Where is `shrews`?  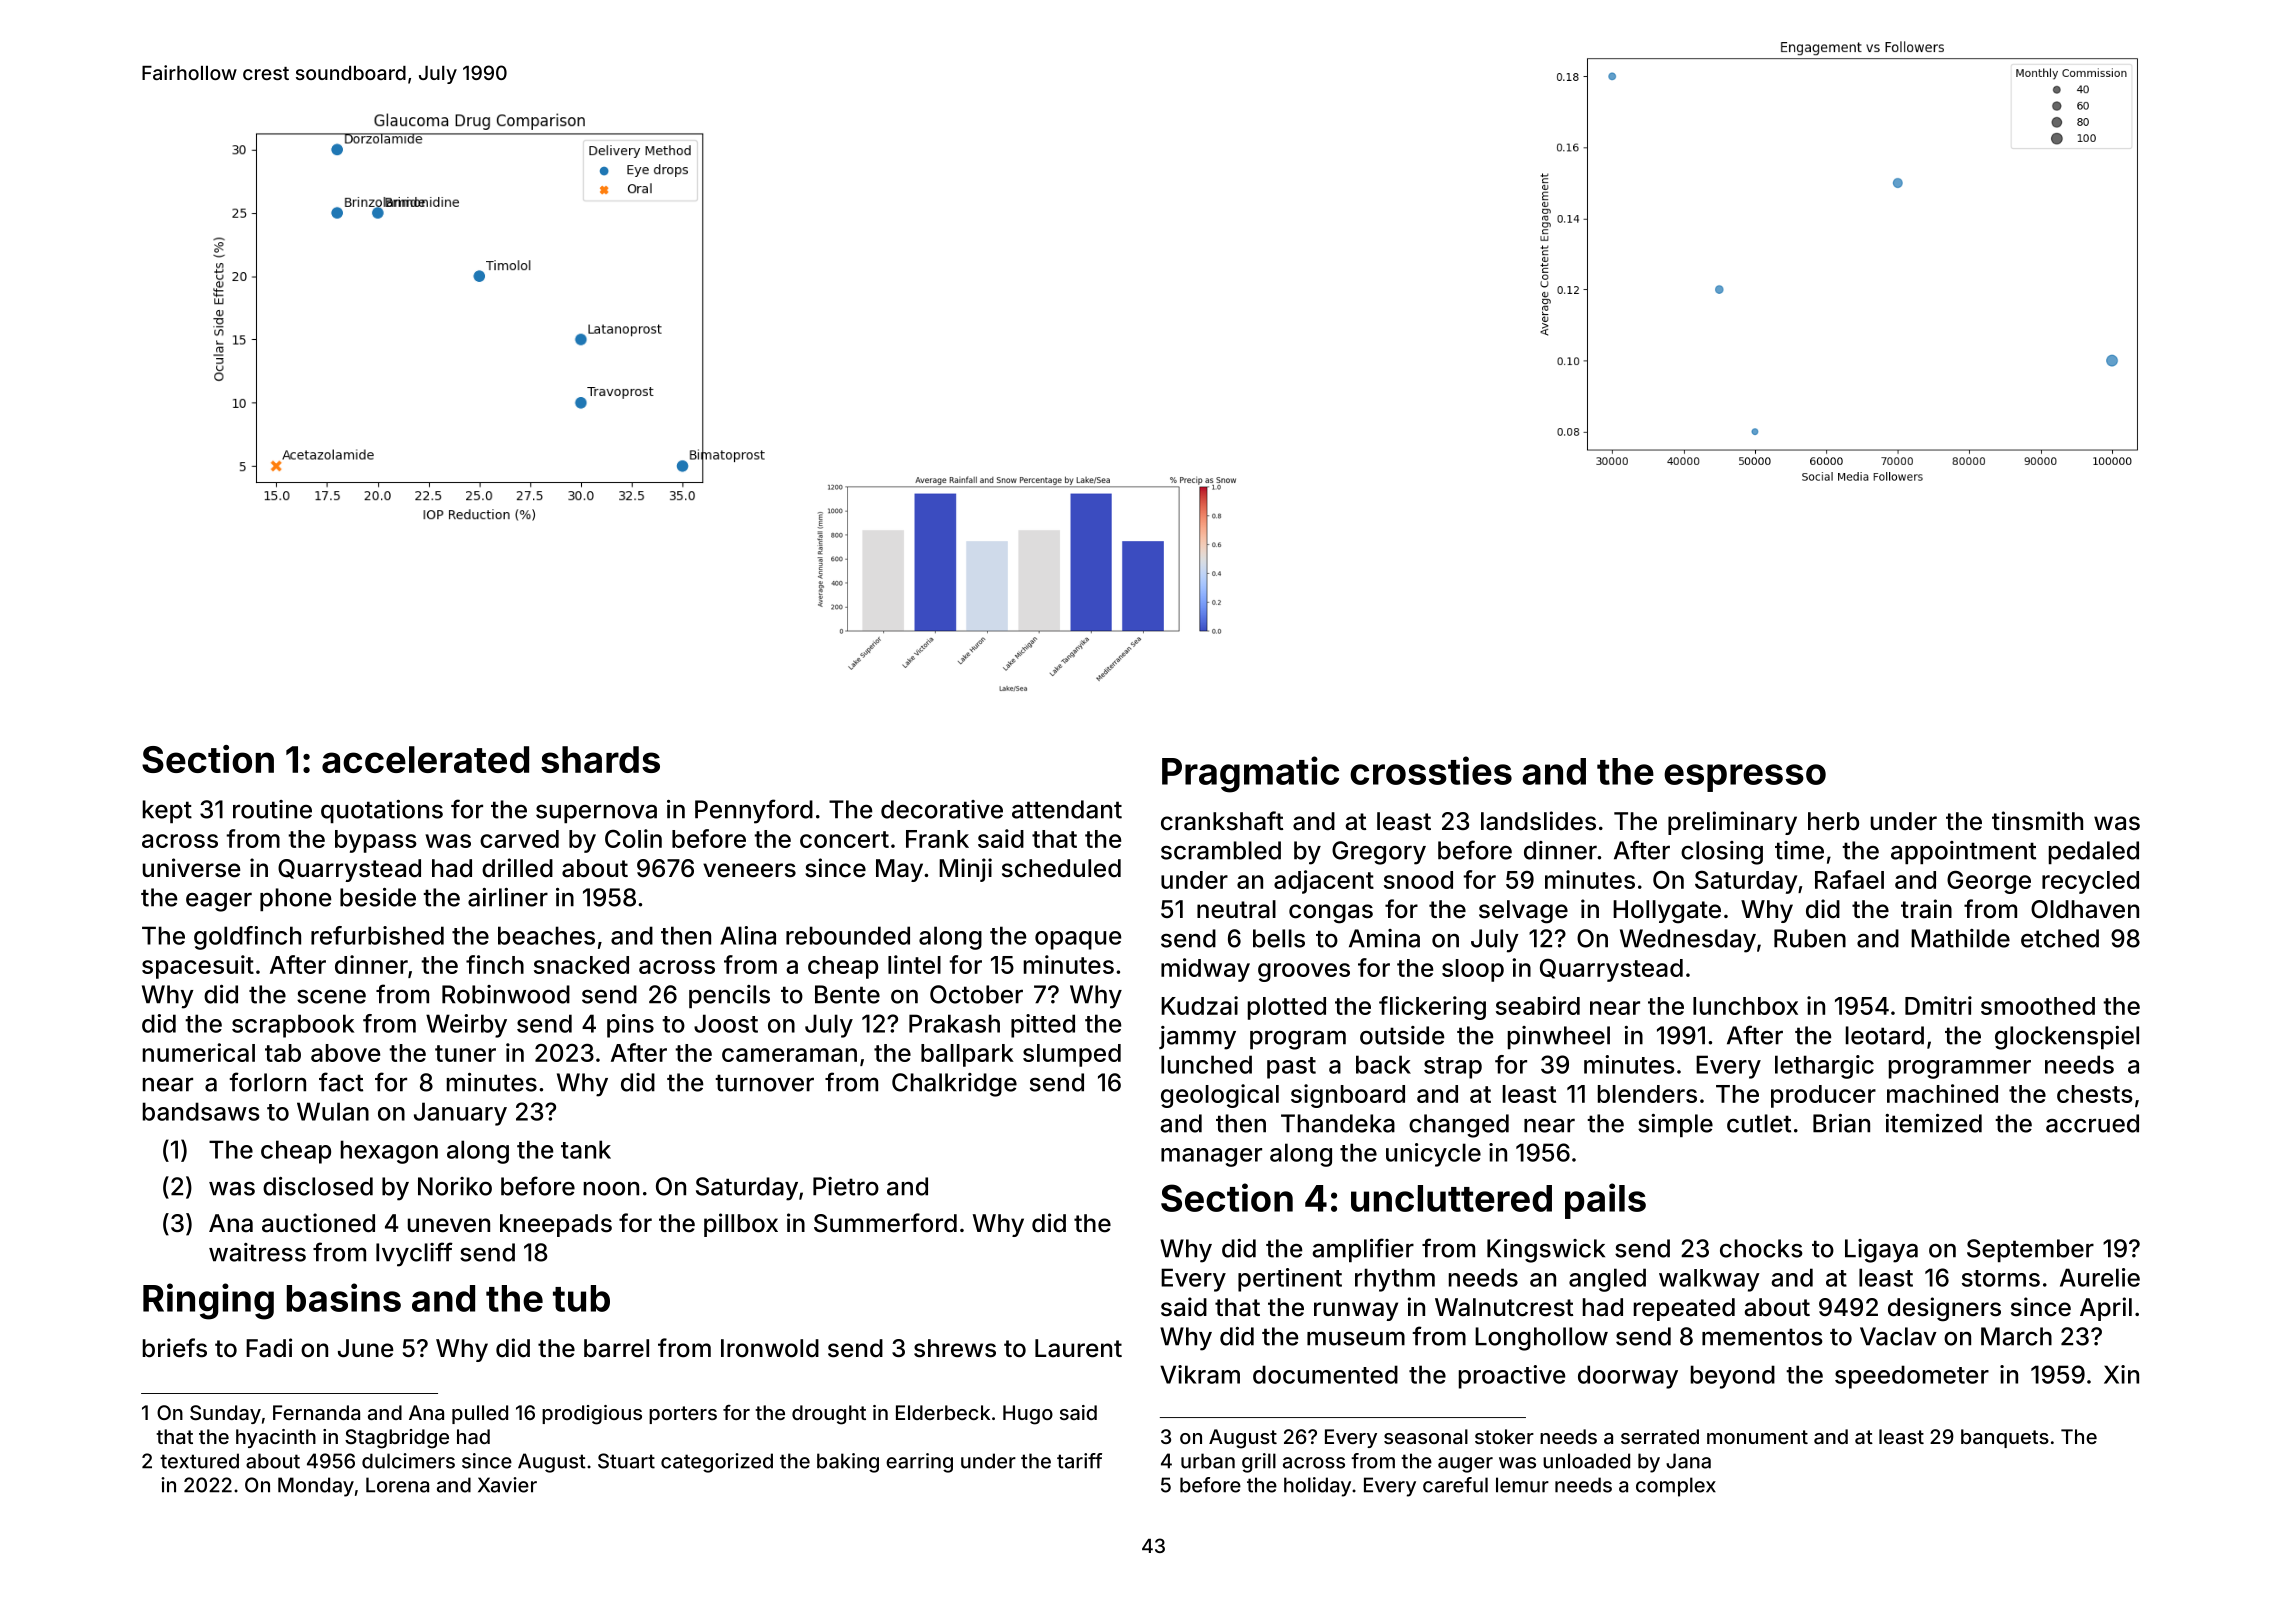
shrews is located at coordinates (955, 1348).
